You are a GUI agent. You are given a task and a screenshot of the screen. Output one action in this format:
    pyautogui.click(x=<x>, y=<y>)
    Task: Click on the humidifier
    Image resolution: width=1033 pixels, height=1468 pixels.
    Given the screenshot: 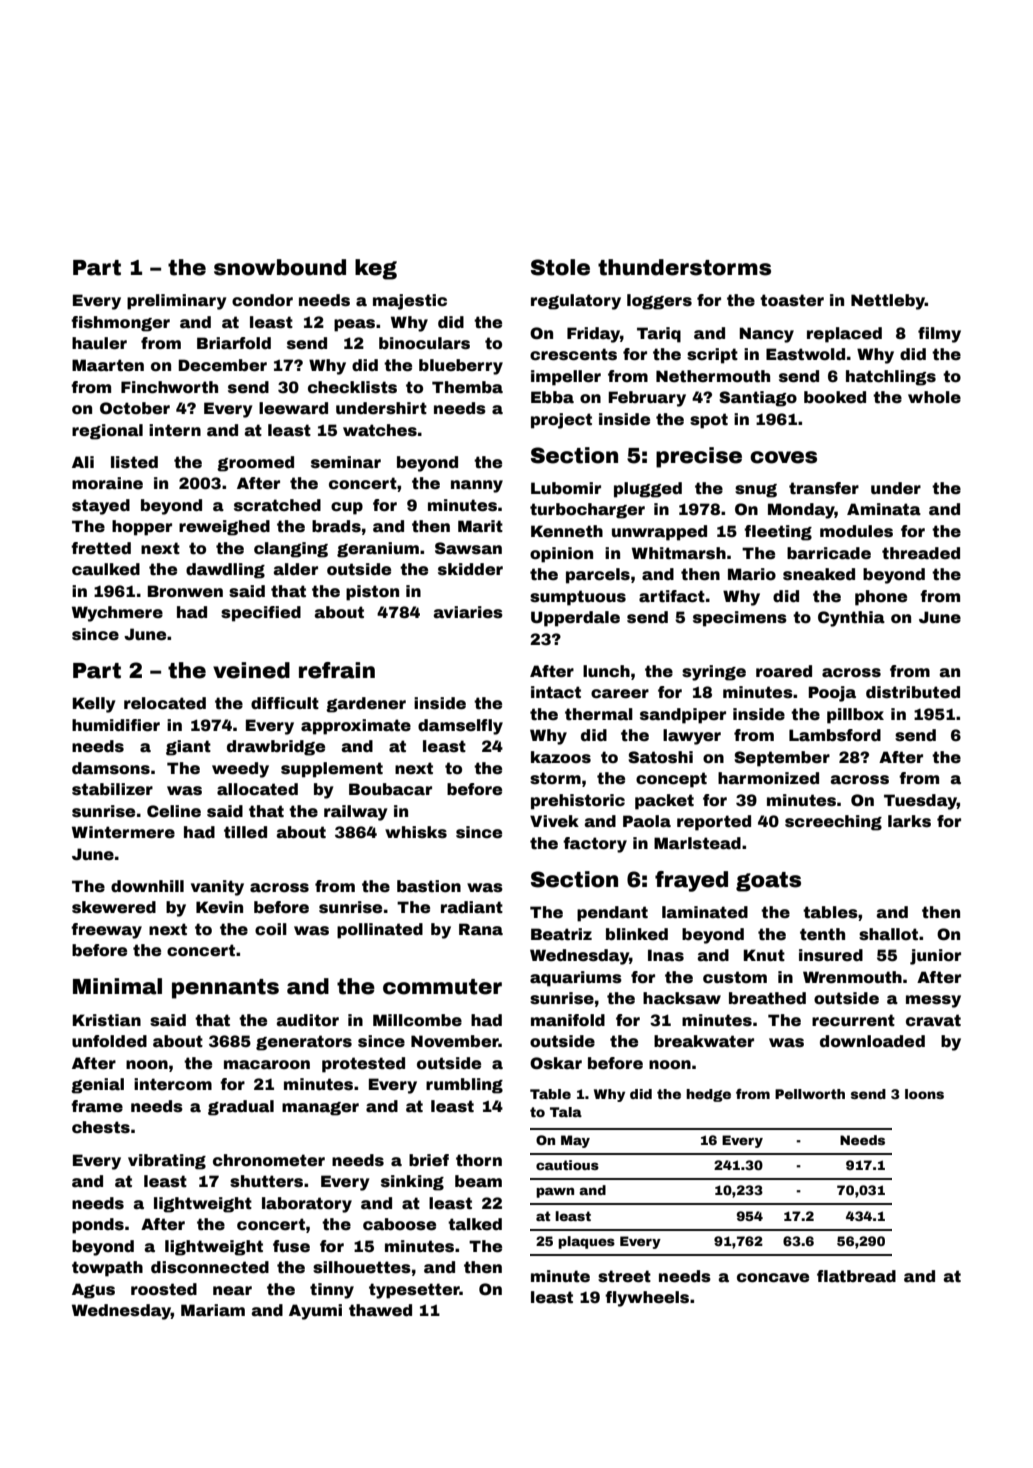 What is the action you would take?
    pyautogui.click(x=116, y=725)
